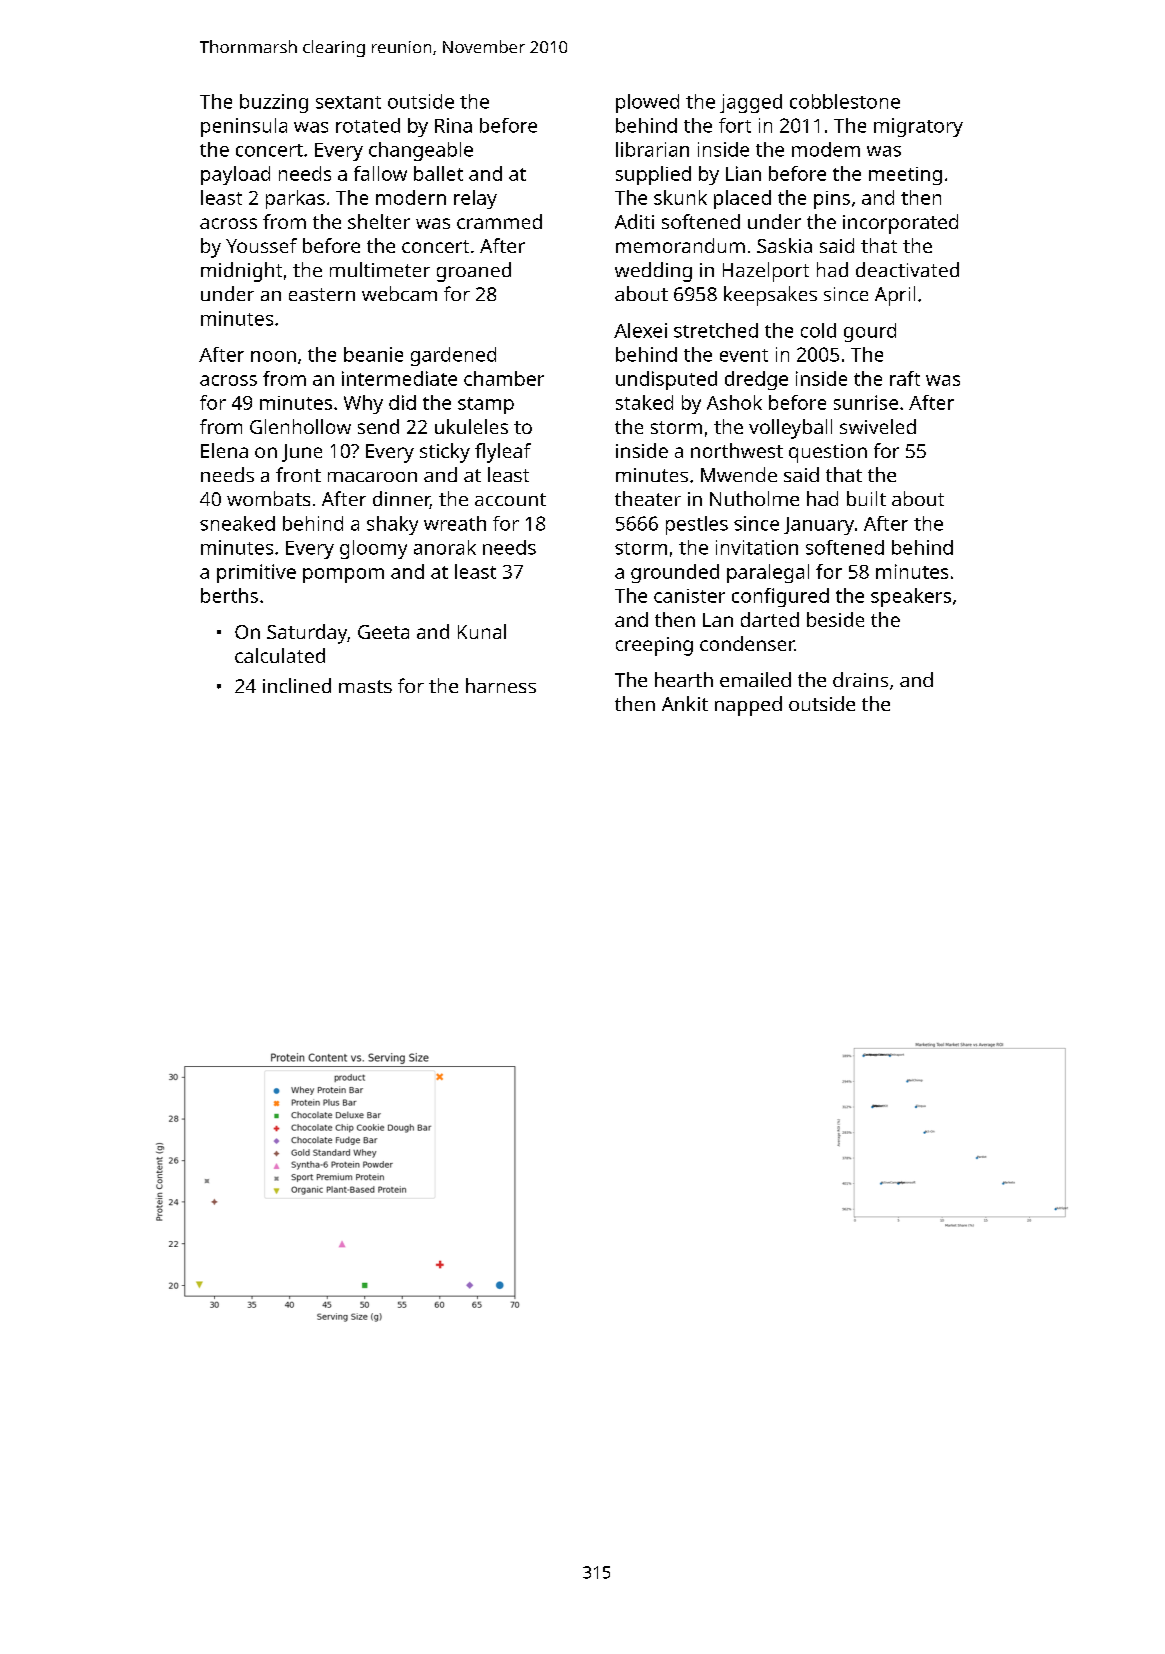 The width and height of the document is (1165, 1654). Describe the element at coordinates (860, 679) in the document. I see `drains` at that location.
